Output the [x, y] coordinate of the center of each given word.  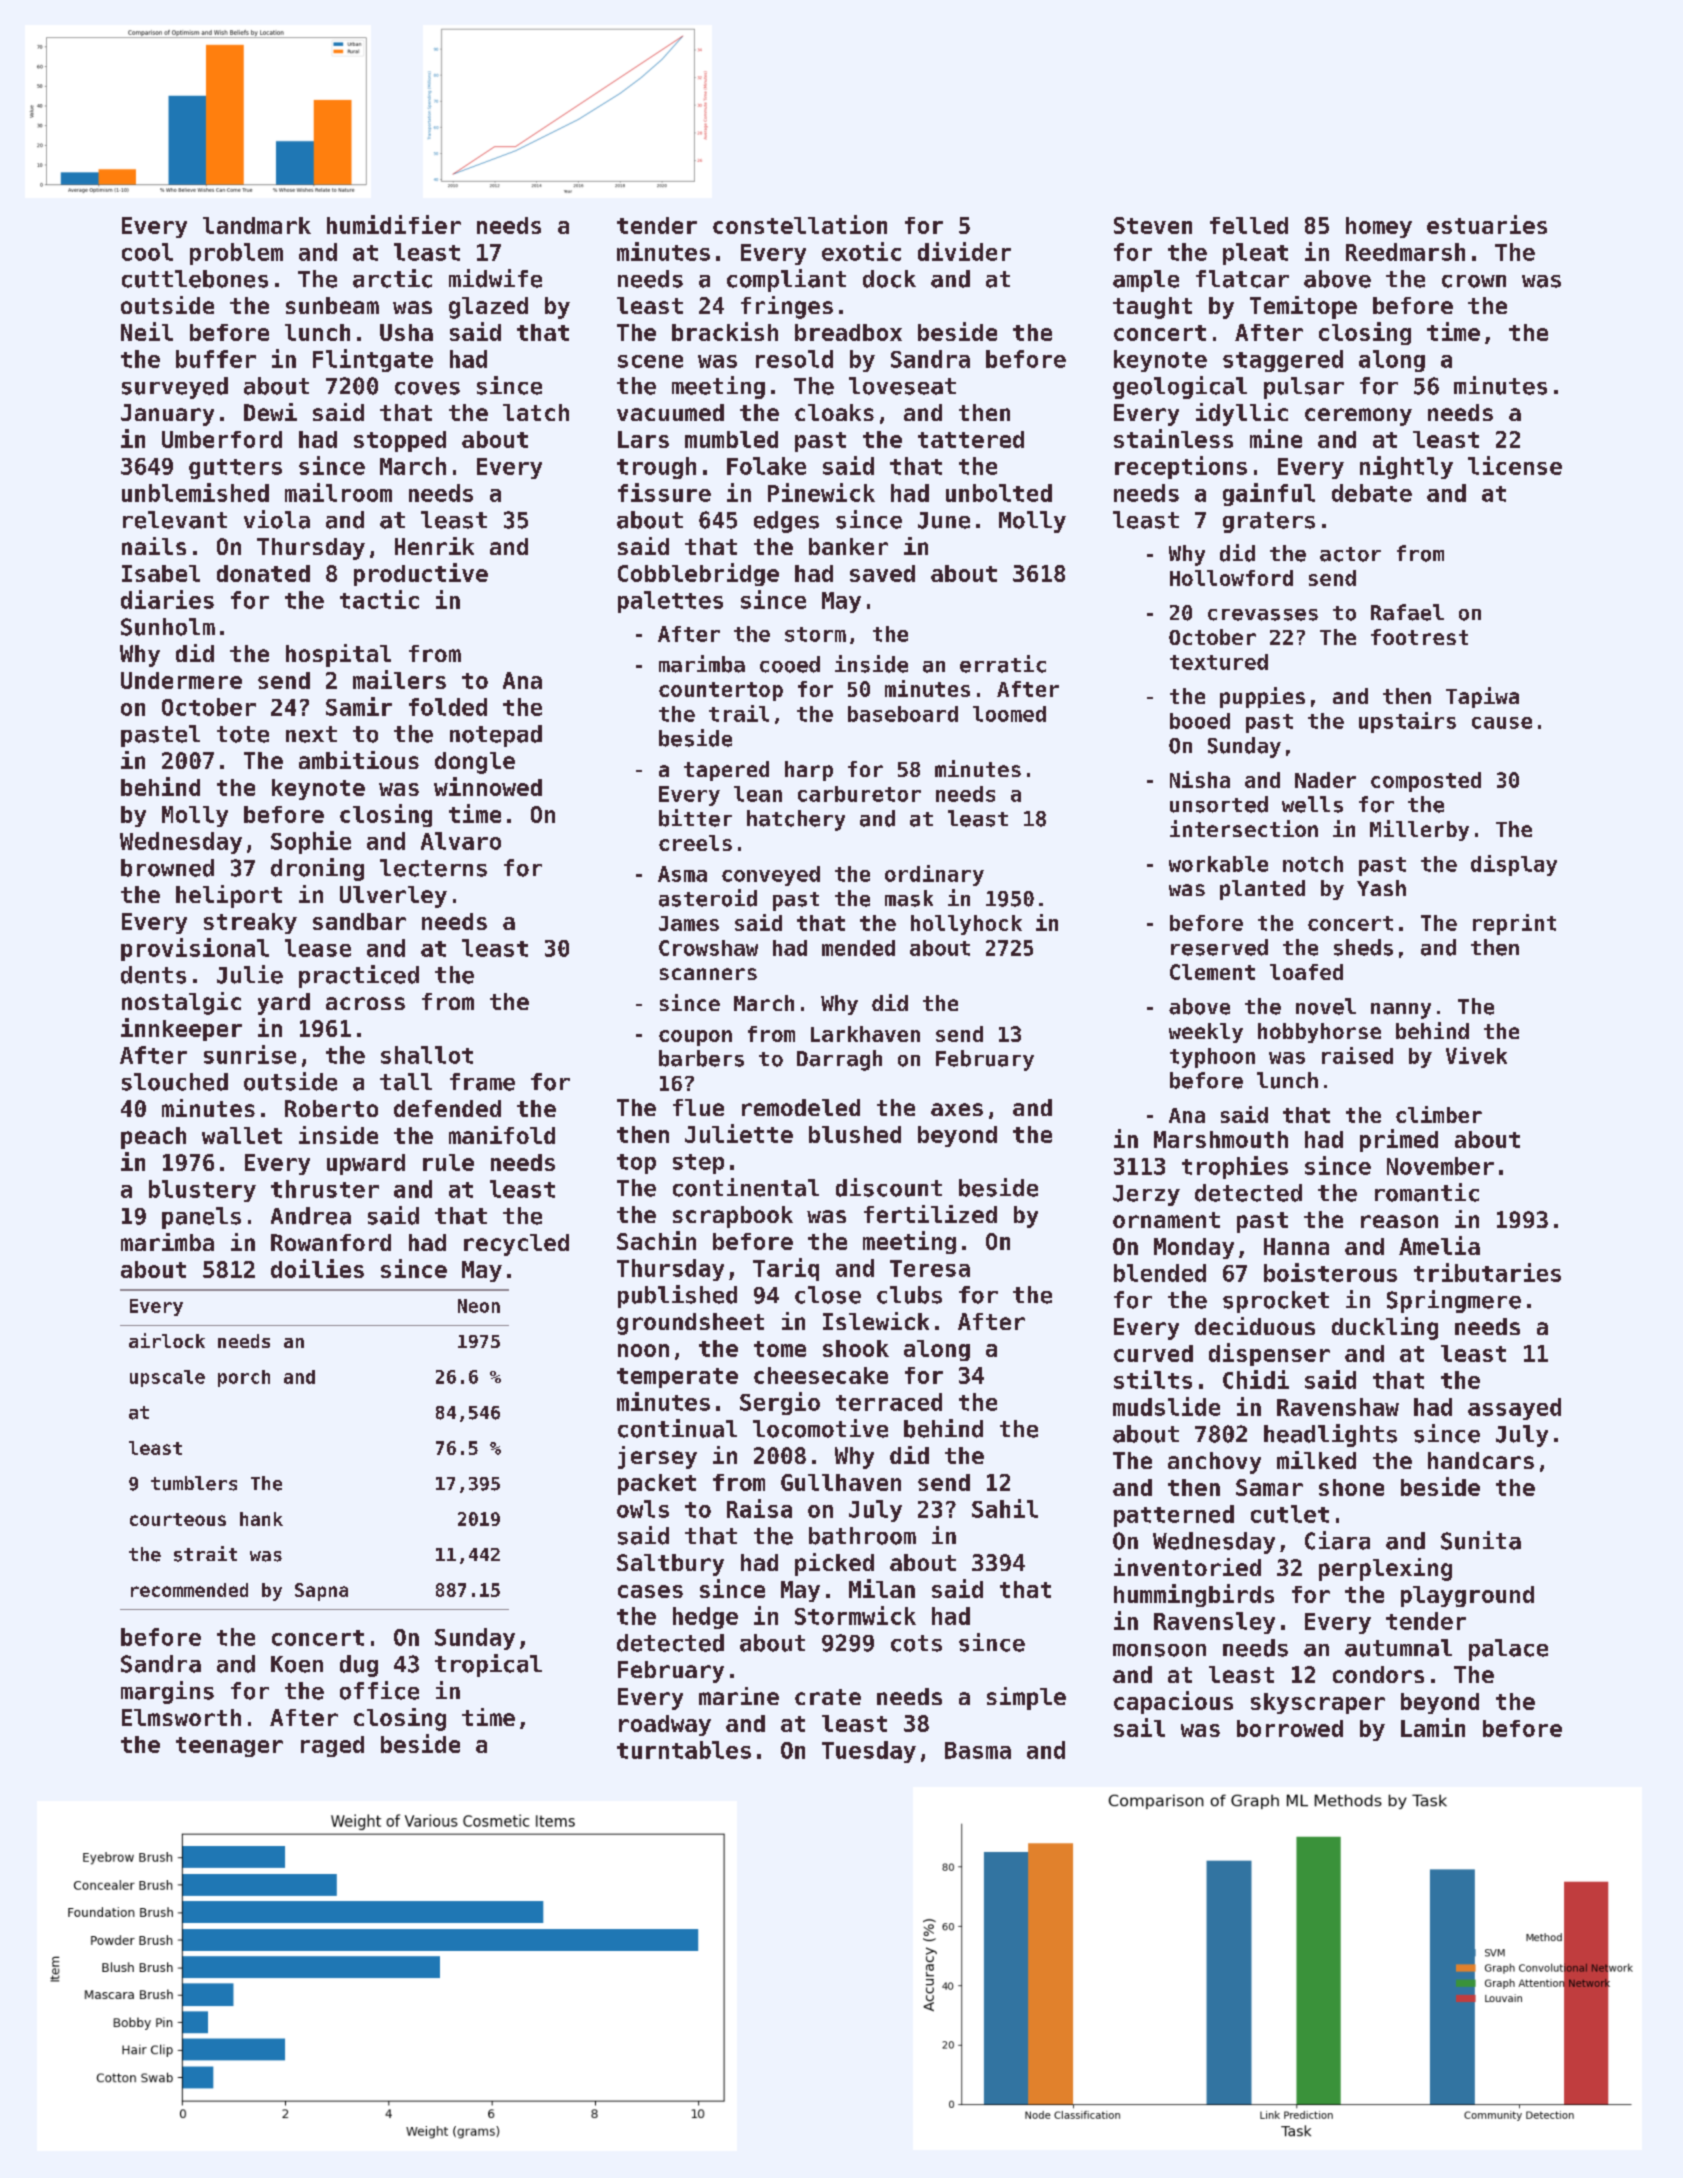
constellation [800, 224]
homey [1379, 227]
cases [650, 1591]
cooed [790, 664]
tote [243, 734]
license [1515, 465]
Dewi [270, 412]
